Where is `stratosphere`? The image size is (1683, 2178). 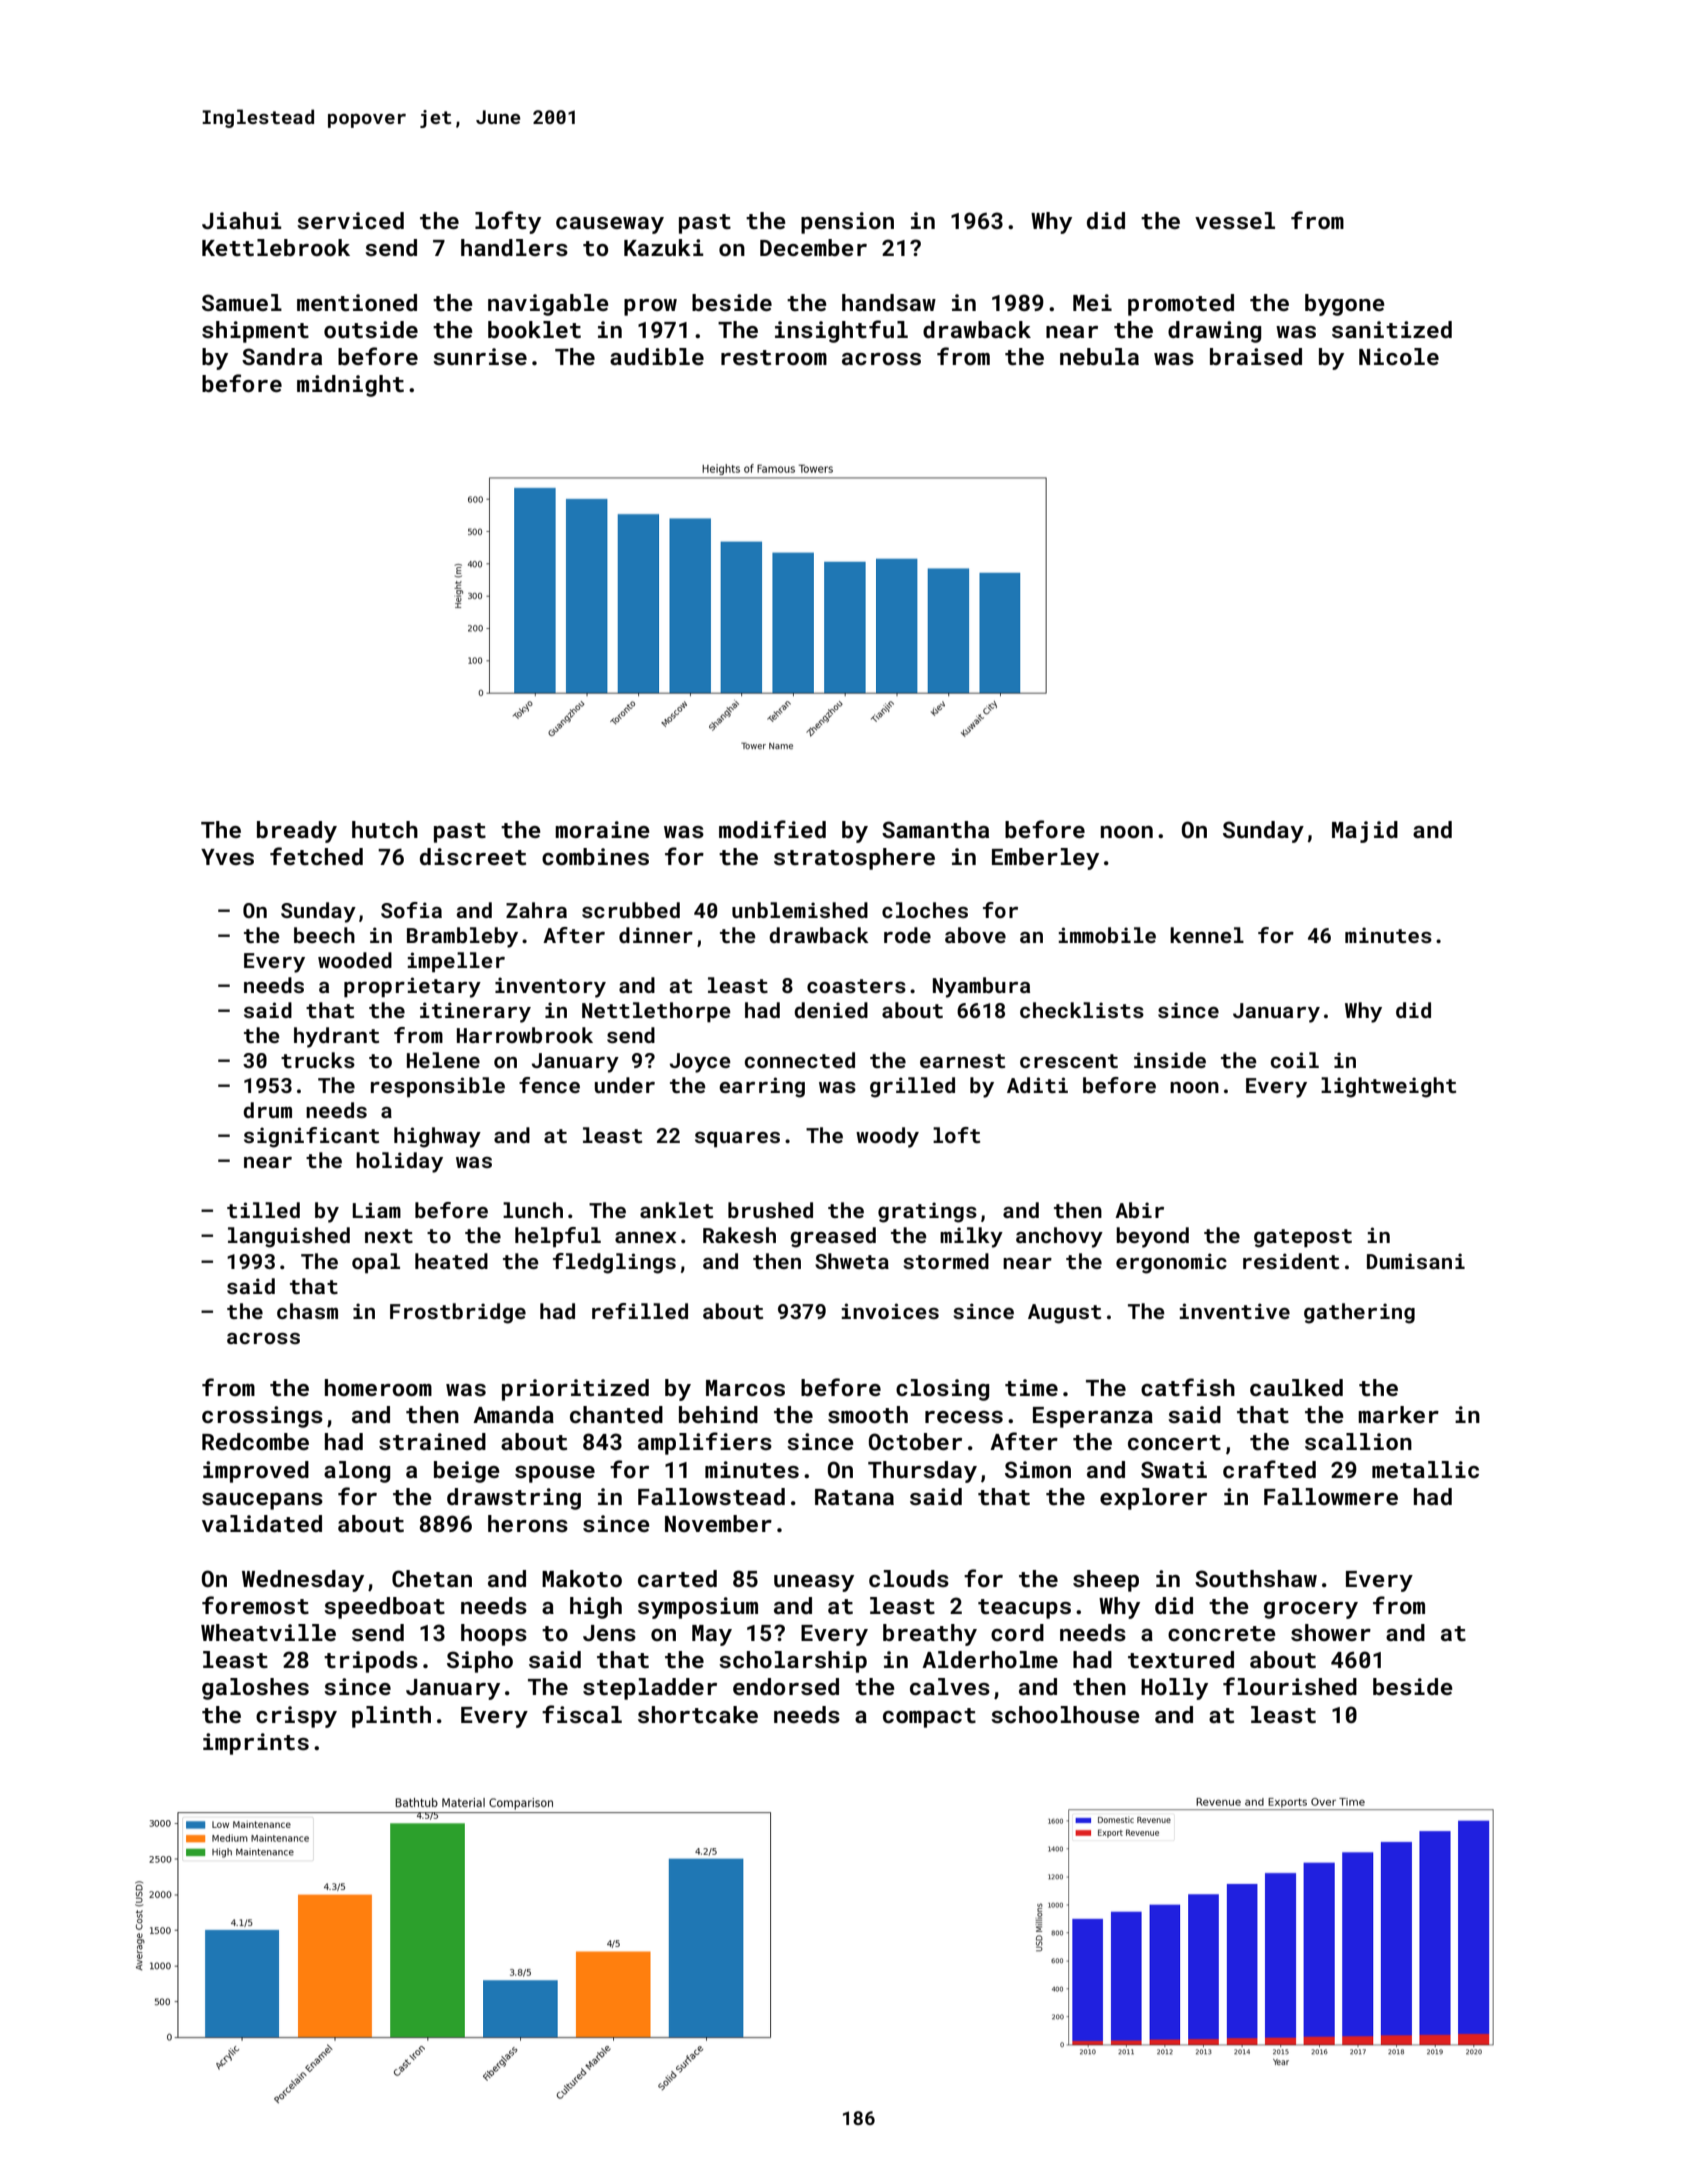 stratosphere is located at coordinates (854, 859).
